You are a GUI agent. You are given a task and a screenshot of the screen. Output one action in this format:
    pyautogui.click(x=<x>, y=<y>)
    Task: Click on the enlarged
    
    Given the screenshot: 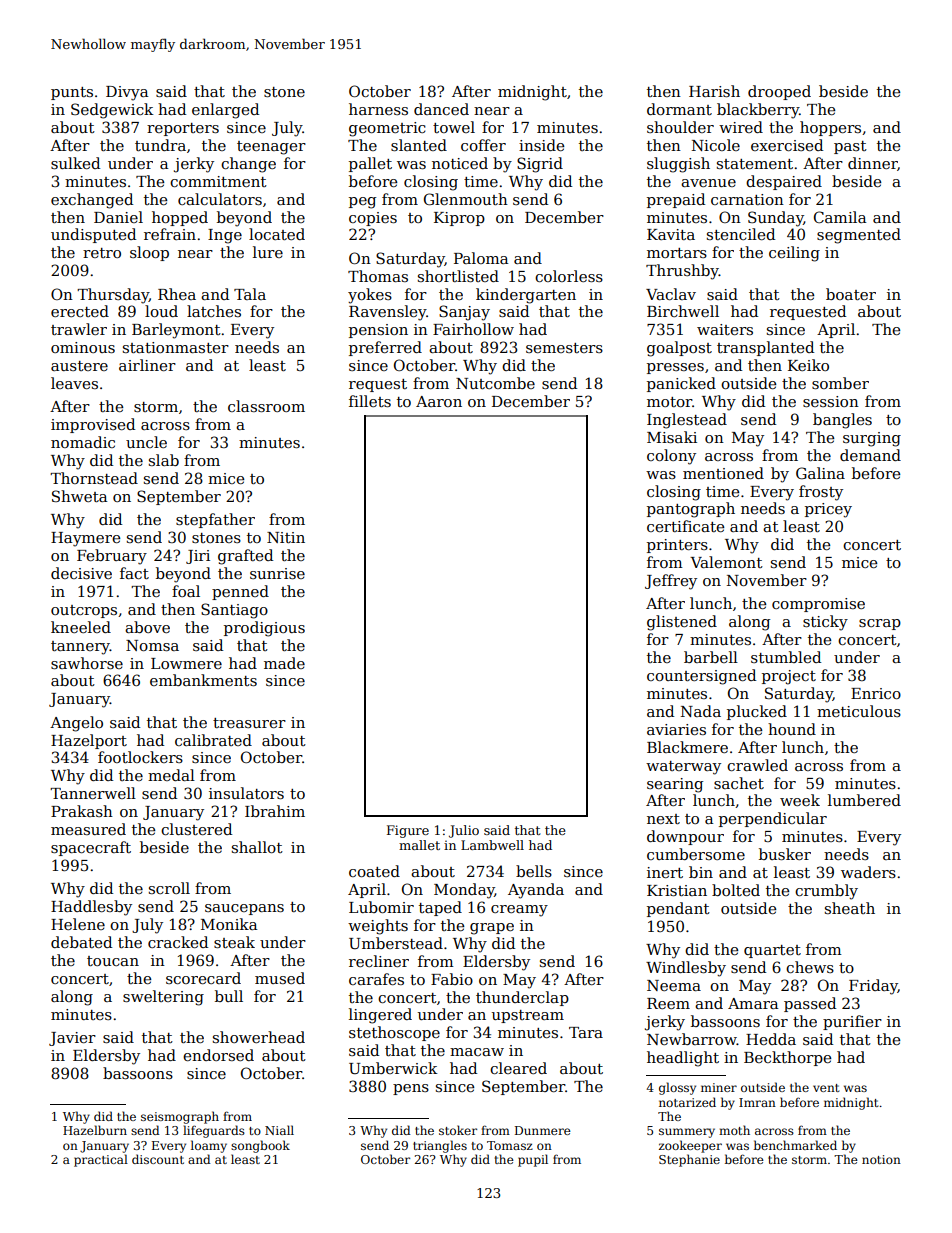 What is the action you would take?
    pyautogui.click(x=225, y=111)
